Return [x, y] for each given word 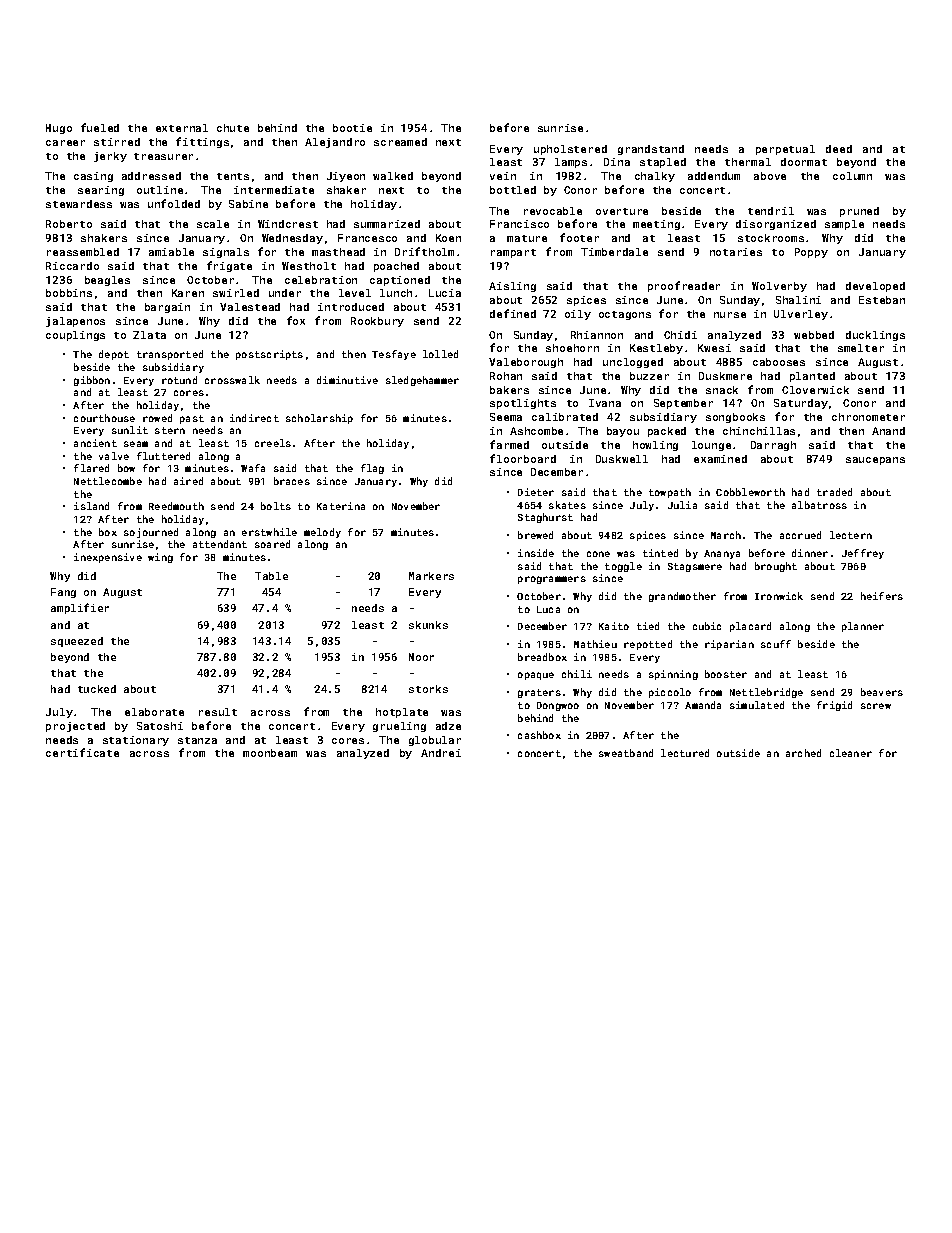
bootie [352, 128]
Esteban [882, 300]
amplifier [80, 608]
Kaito [614, 626]
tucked [97, 689]
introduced [351, 307]
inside [536, 553]
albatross [819, 505]
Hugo [59, 129]
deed [839, 149]
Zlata [149, 335]
